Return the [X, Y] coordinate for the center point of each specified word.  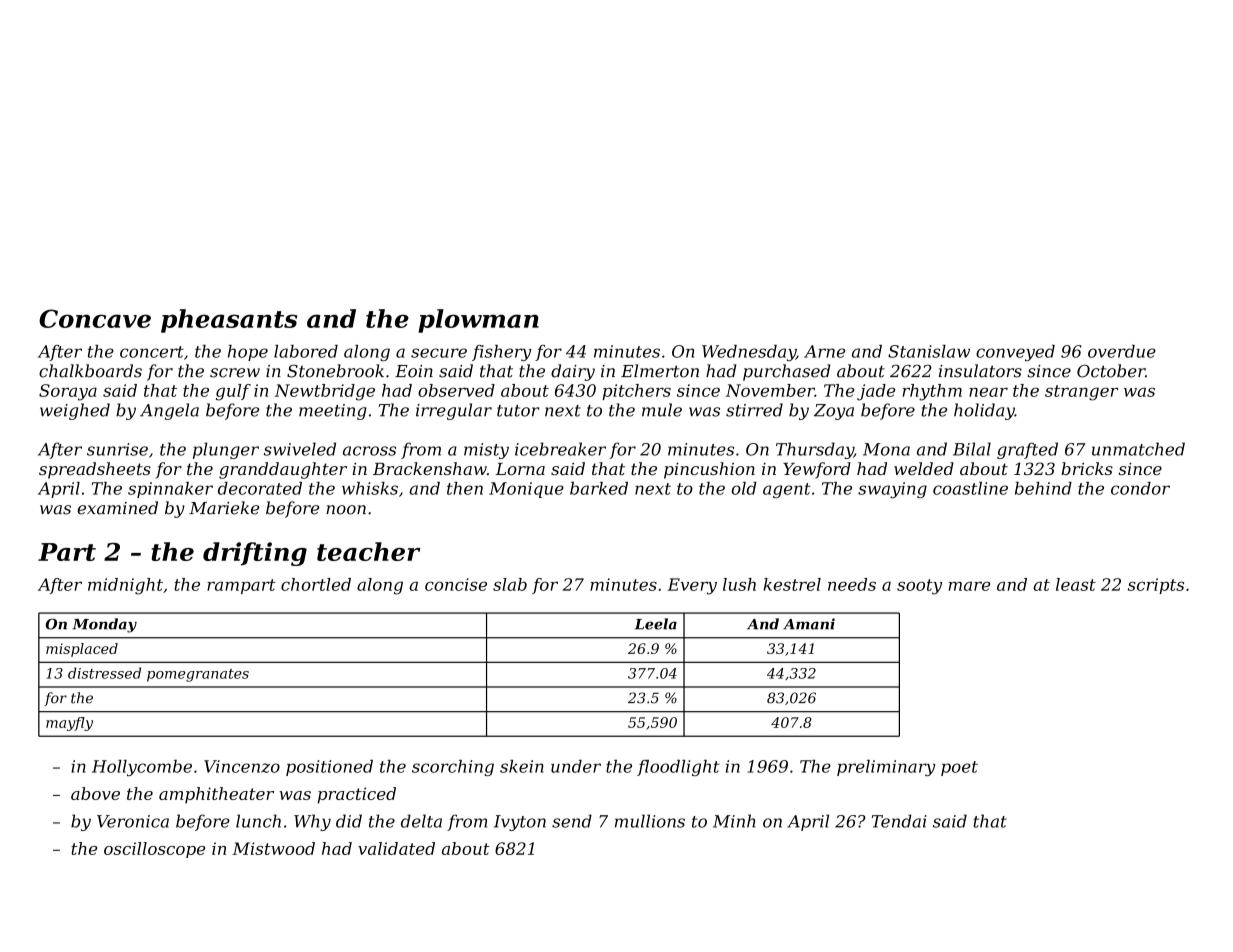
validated [396, 848]
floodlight [678, 768]
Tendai [899, 821]
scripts [1156, 586]
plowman [478, 321]
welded [924, 468]
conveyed [1015, 353]
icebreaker [560, 449]
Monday [104, 625]
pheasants [229, 321]
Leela [656, 624]
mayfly [69, 724]
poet [959, 768]
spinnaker [170, 490]
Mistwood [273, 848]
